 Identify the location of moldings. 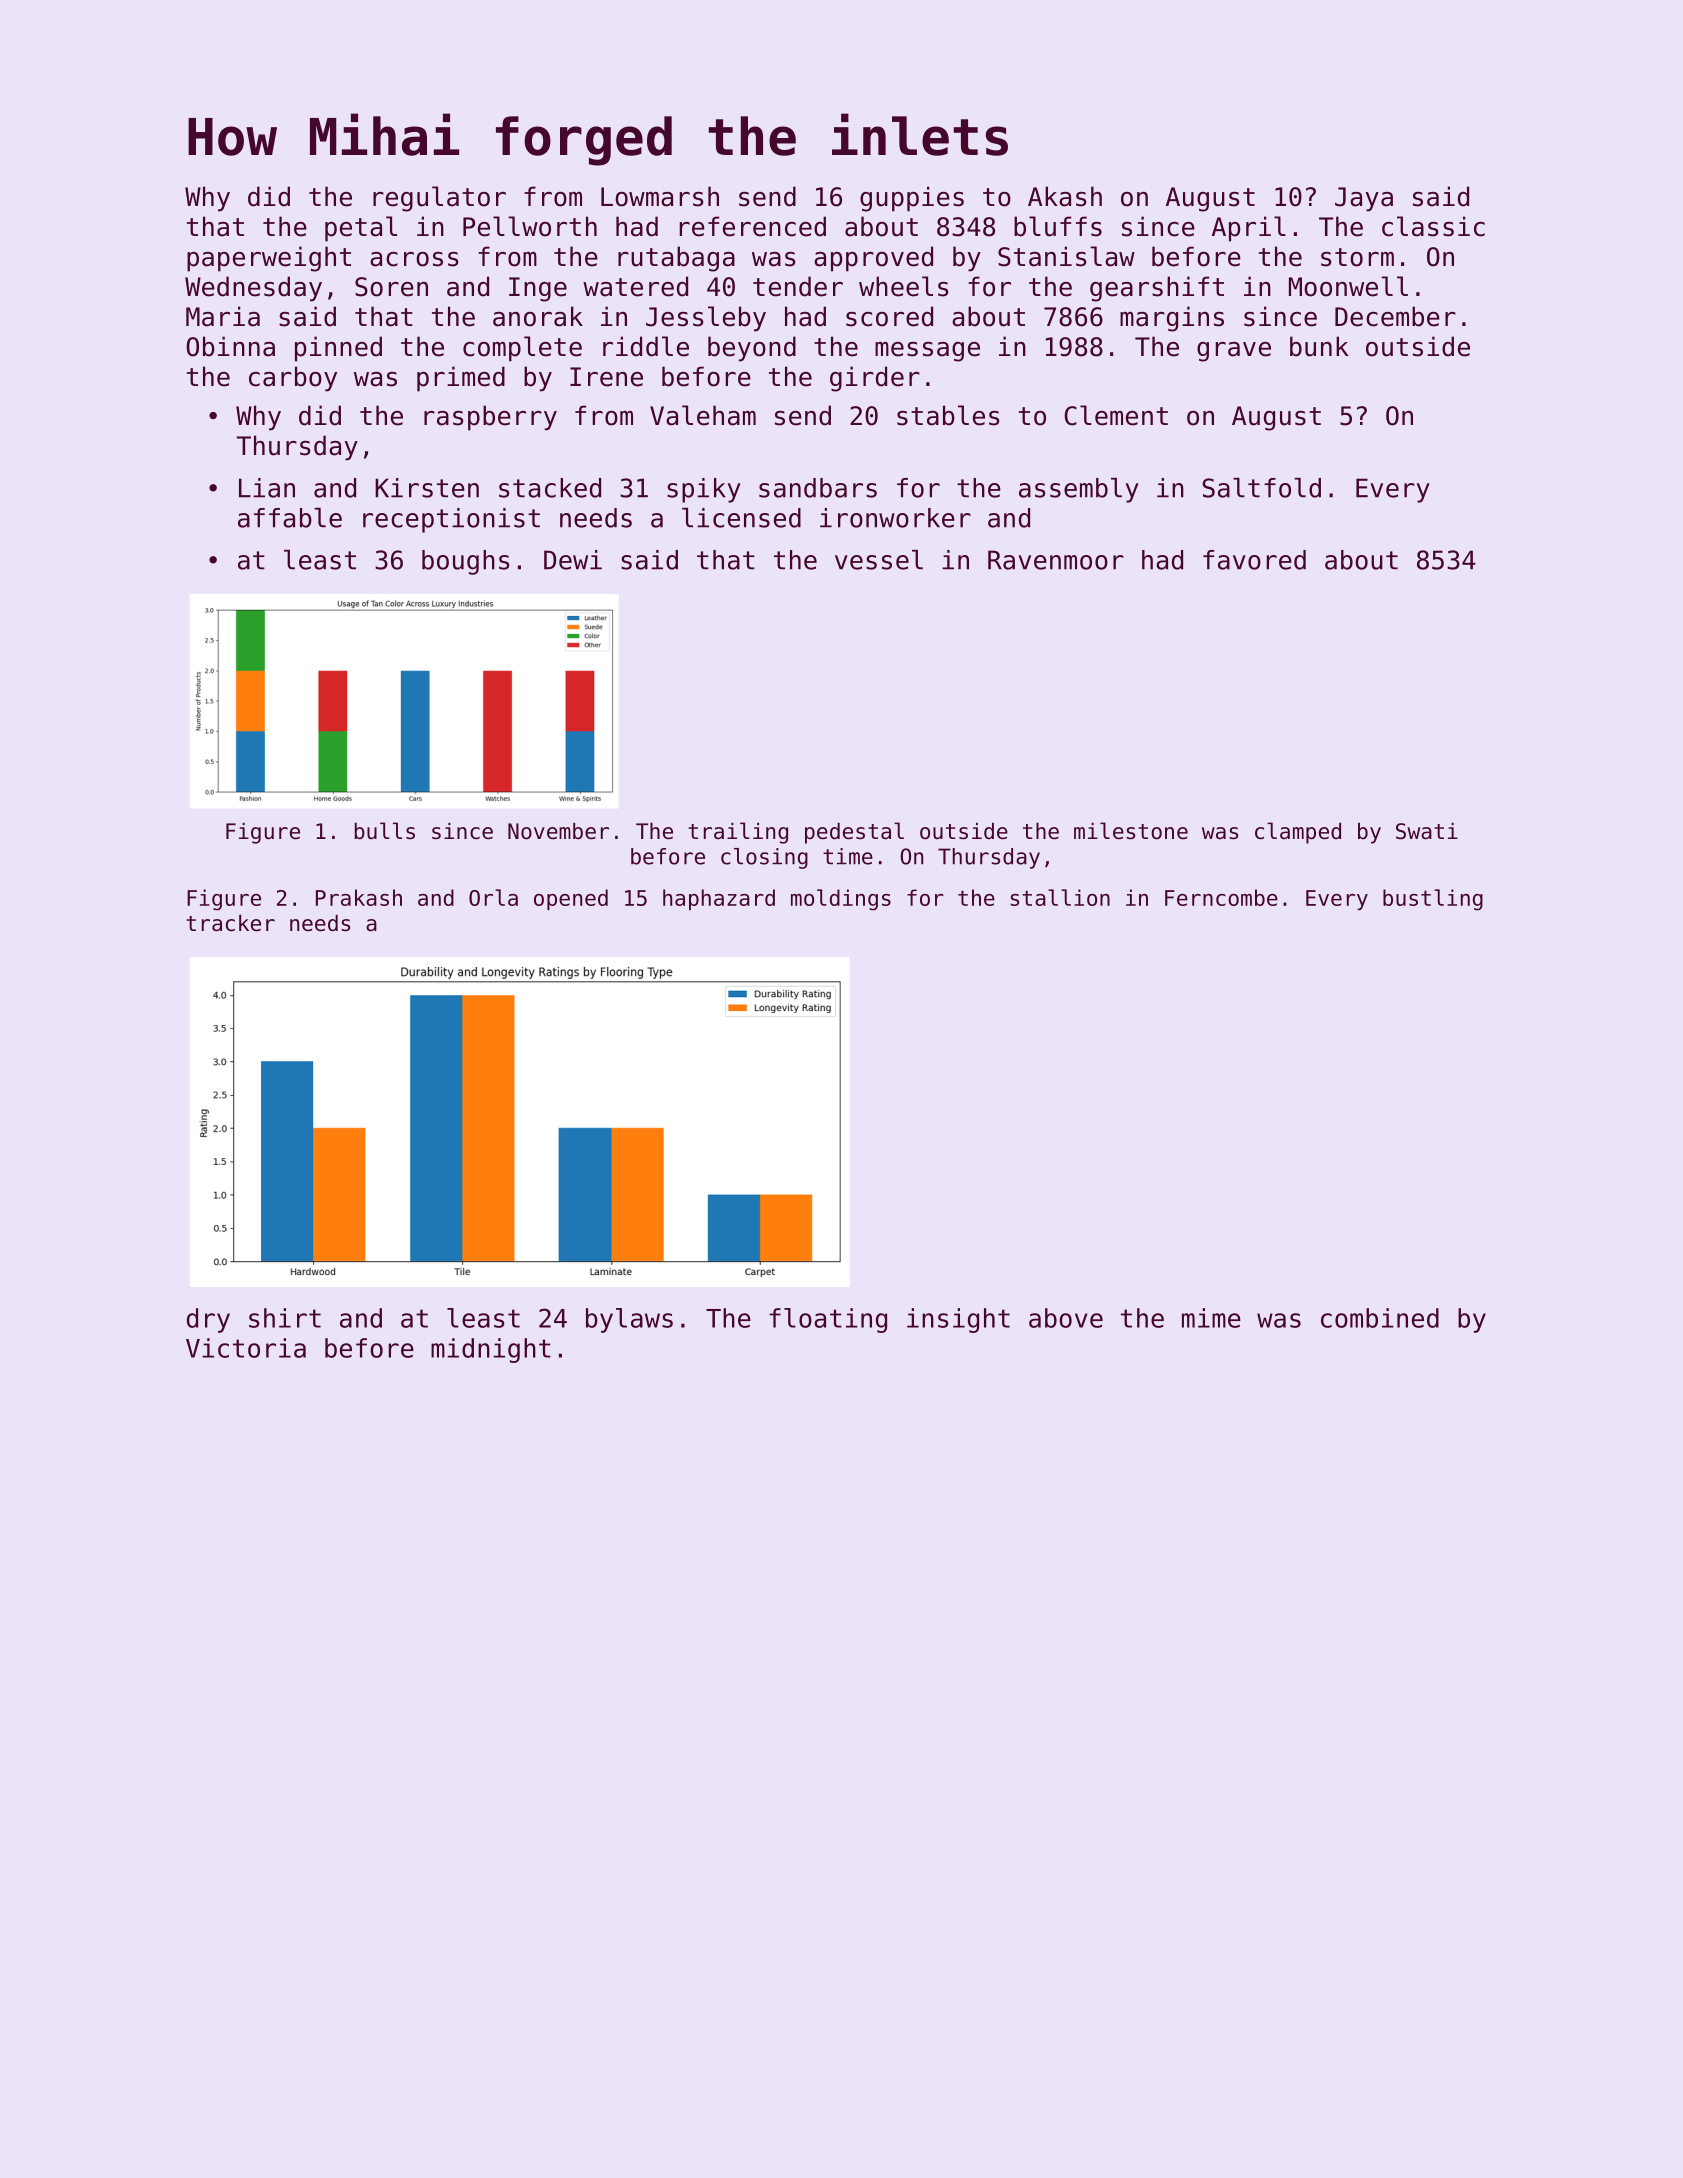
(841, 900).
